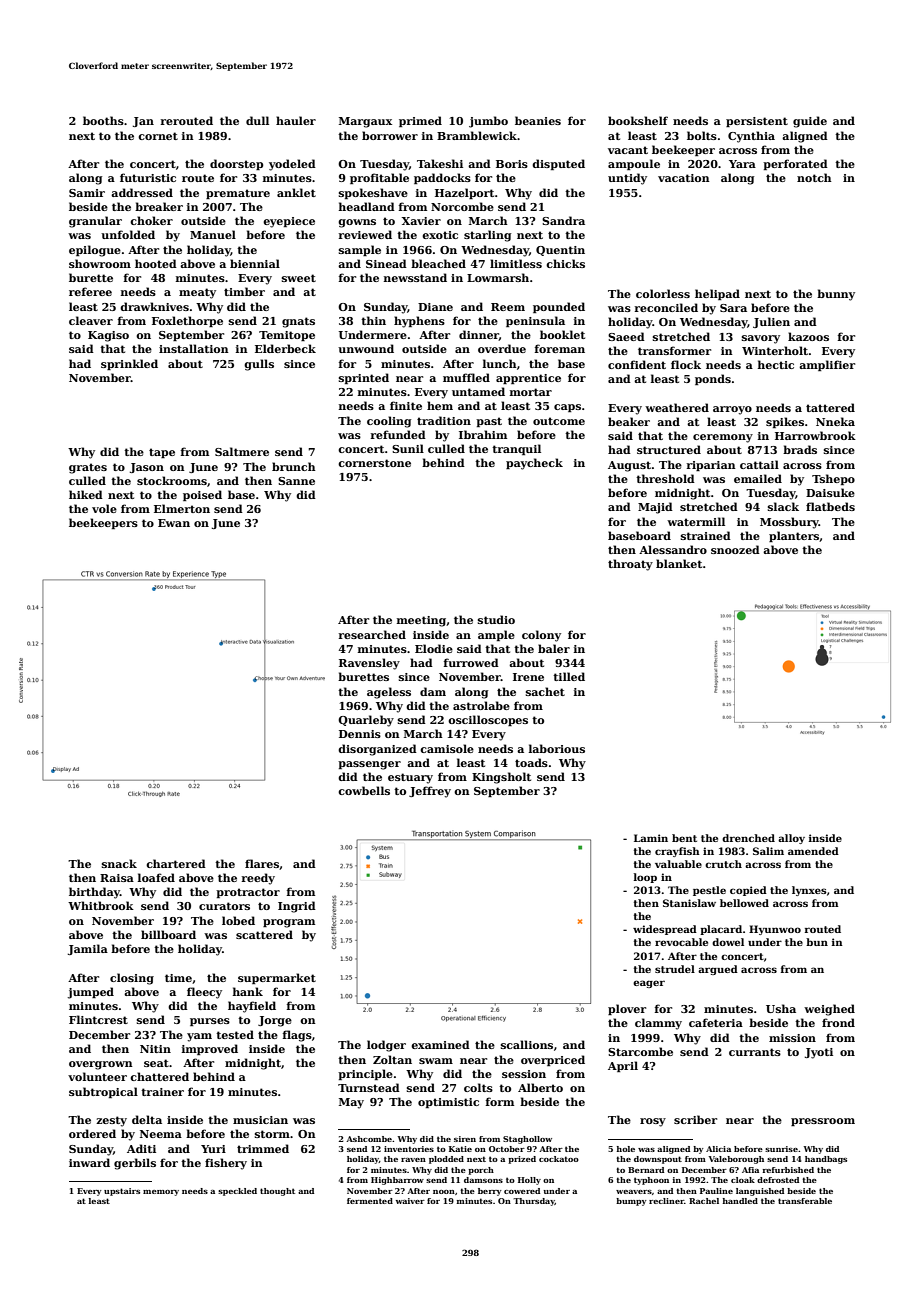  What do you see at coordinates (103, 120) in the screenshot?
I see `booths` at bounding box center [103, 120].
